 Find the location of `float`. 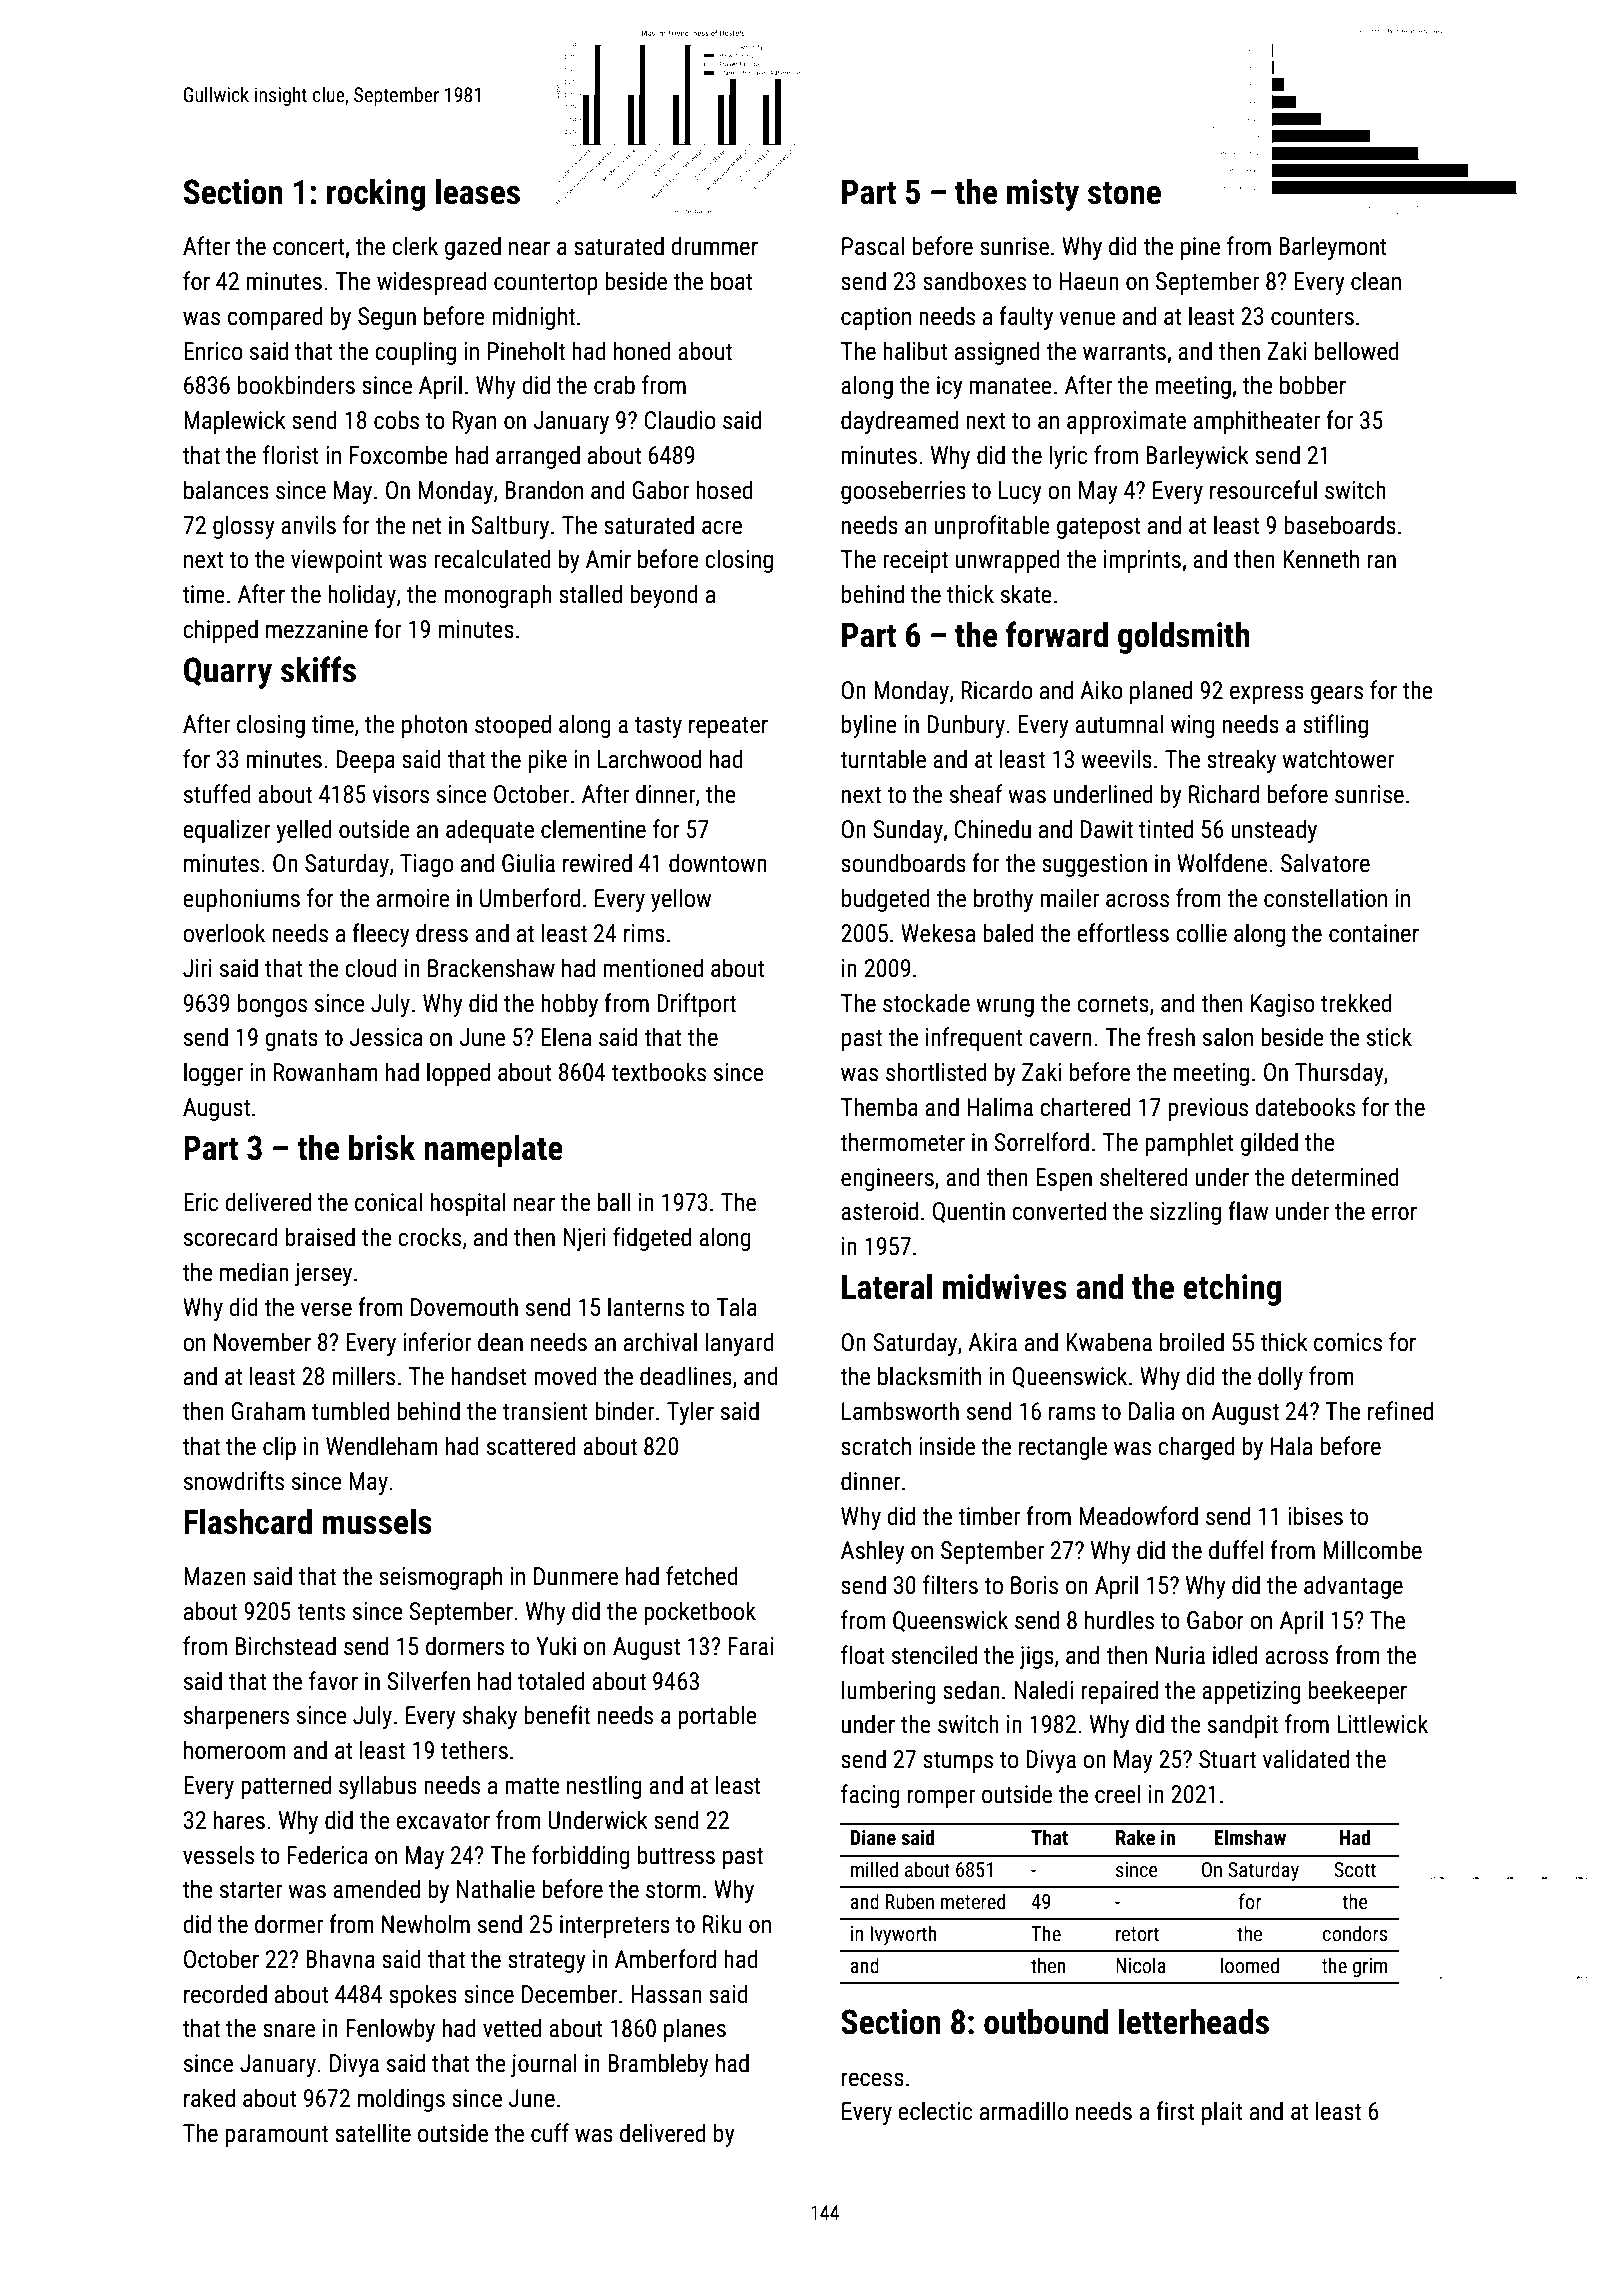

float is located at coordinates (862, 1655).
